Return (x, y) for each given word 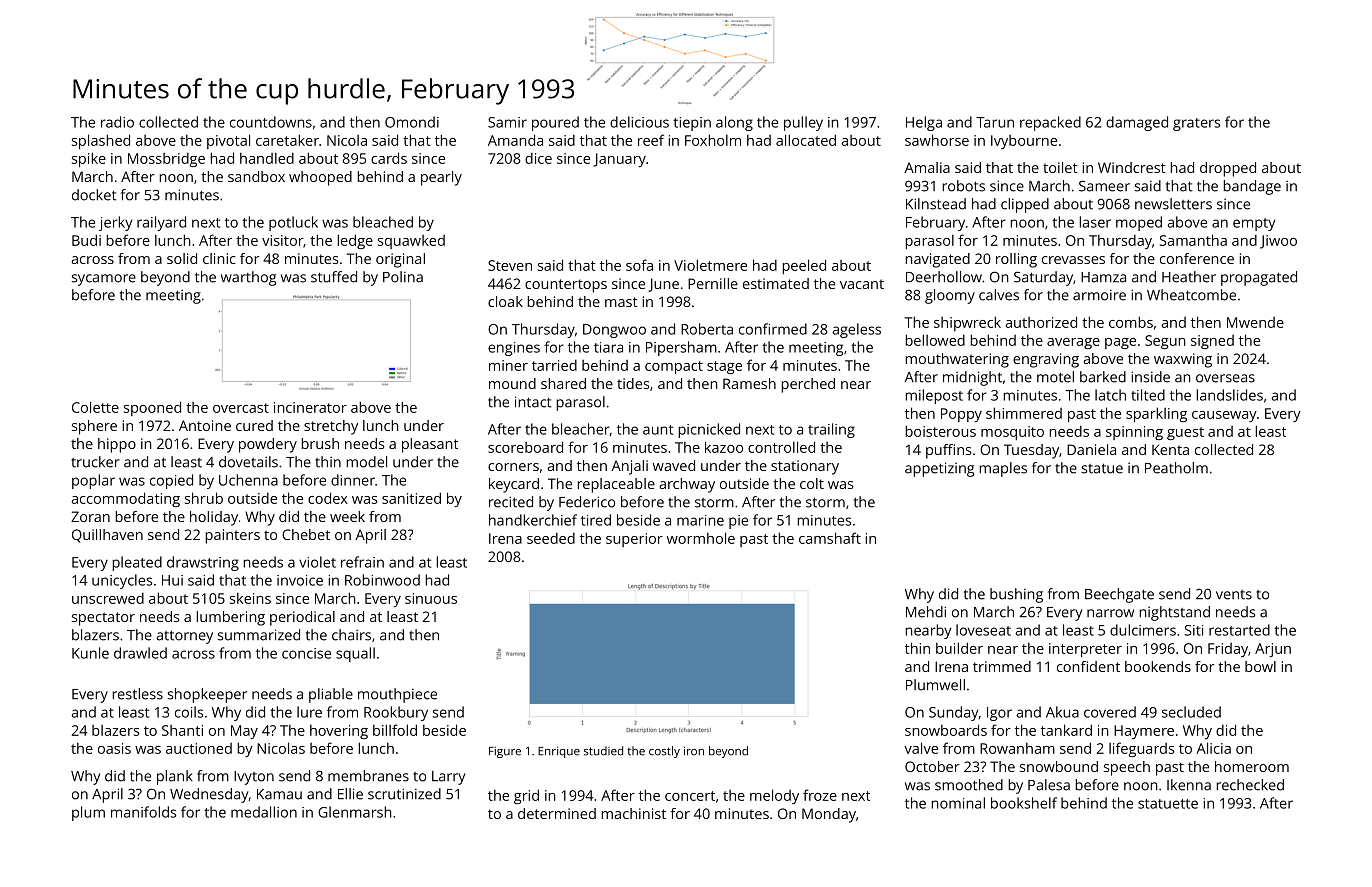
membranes (368, 776)
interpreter (1085, 650)
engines (514, 349)
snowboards (946, 730)
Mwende (1255, 322)
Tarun (995, 122)
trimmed (1002, 666)
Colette (95, 407)
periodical (302, 618)
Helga (924, 123)
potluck (293, 223)
